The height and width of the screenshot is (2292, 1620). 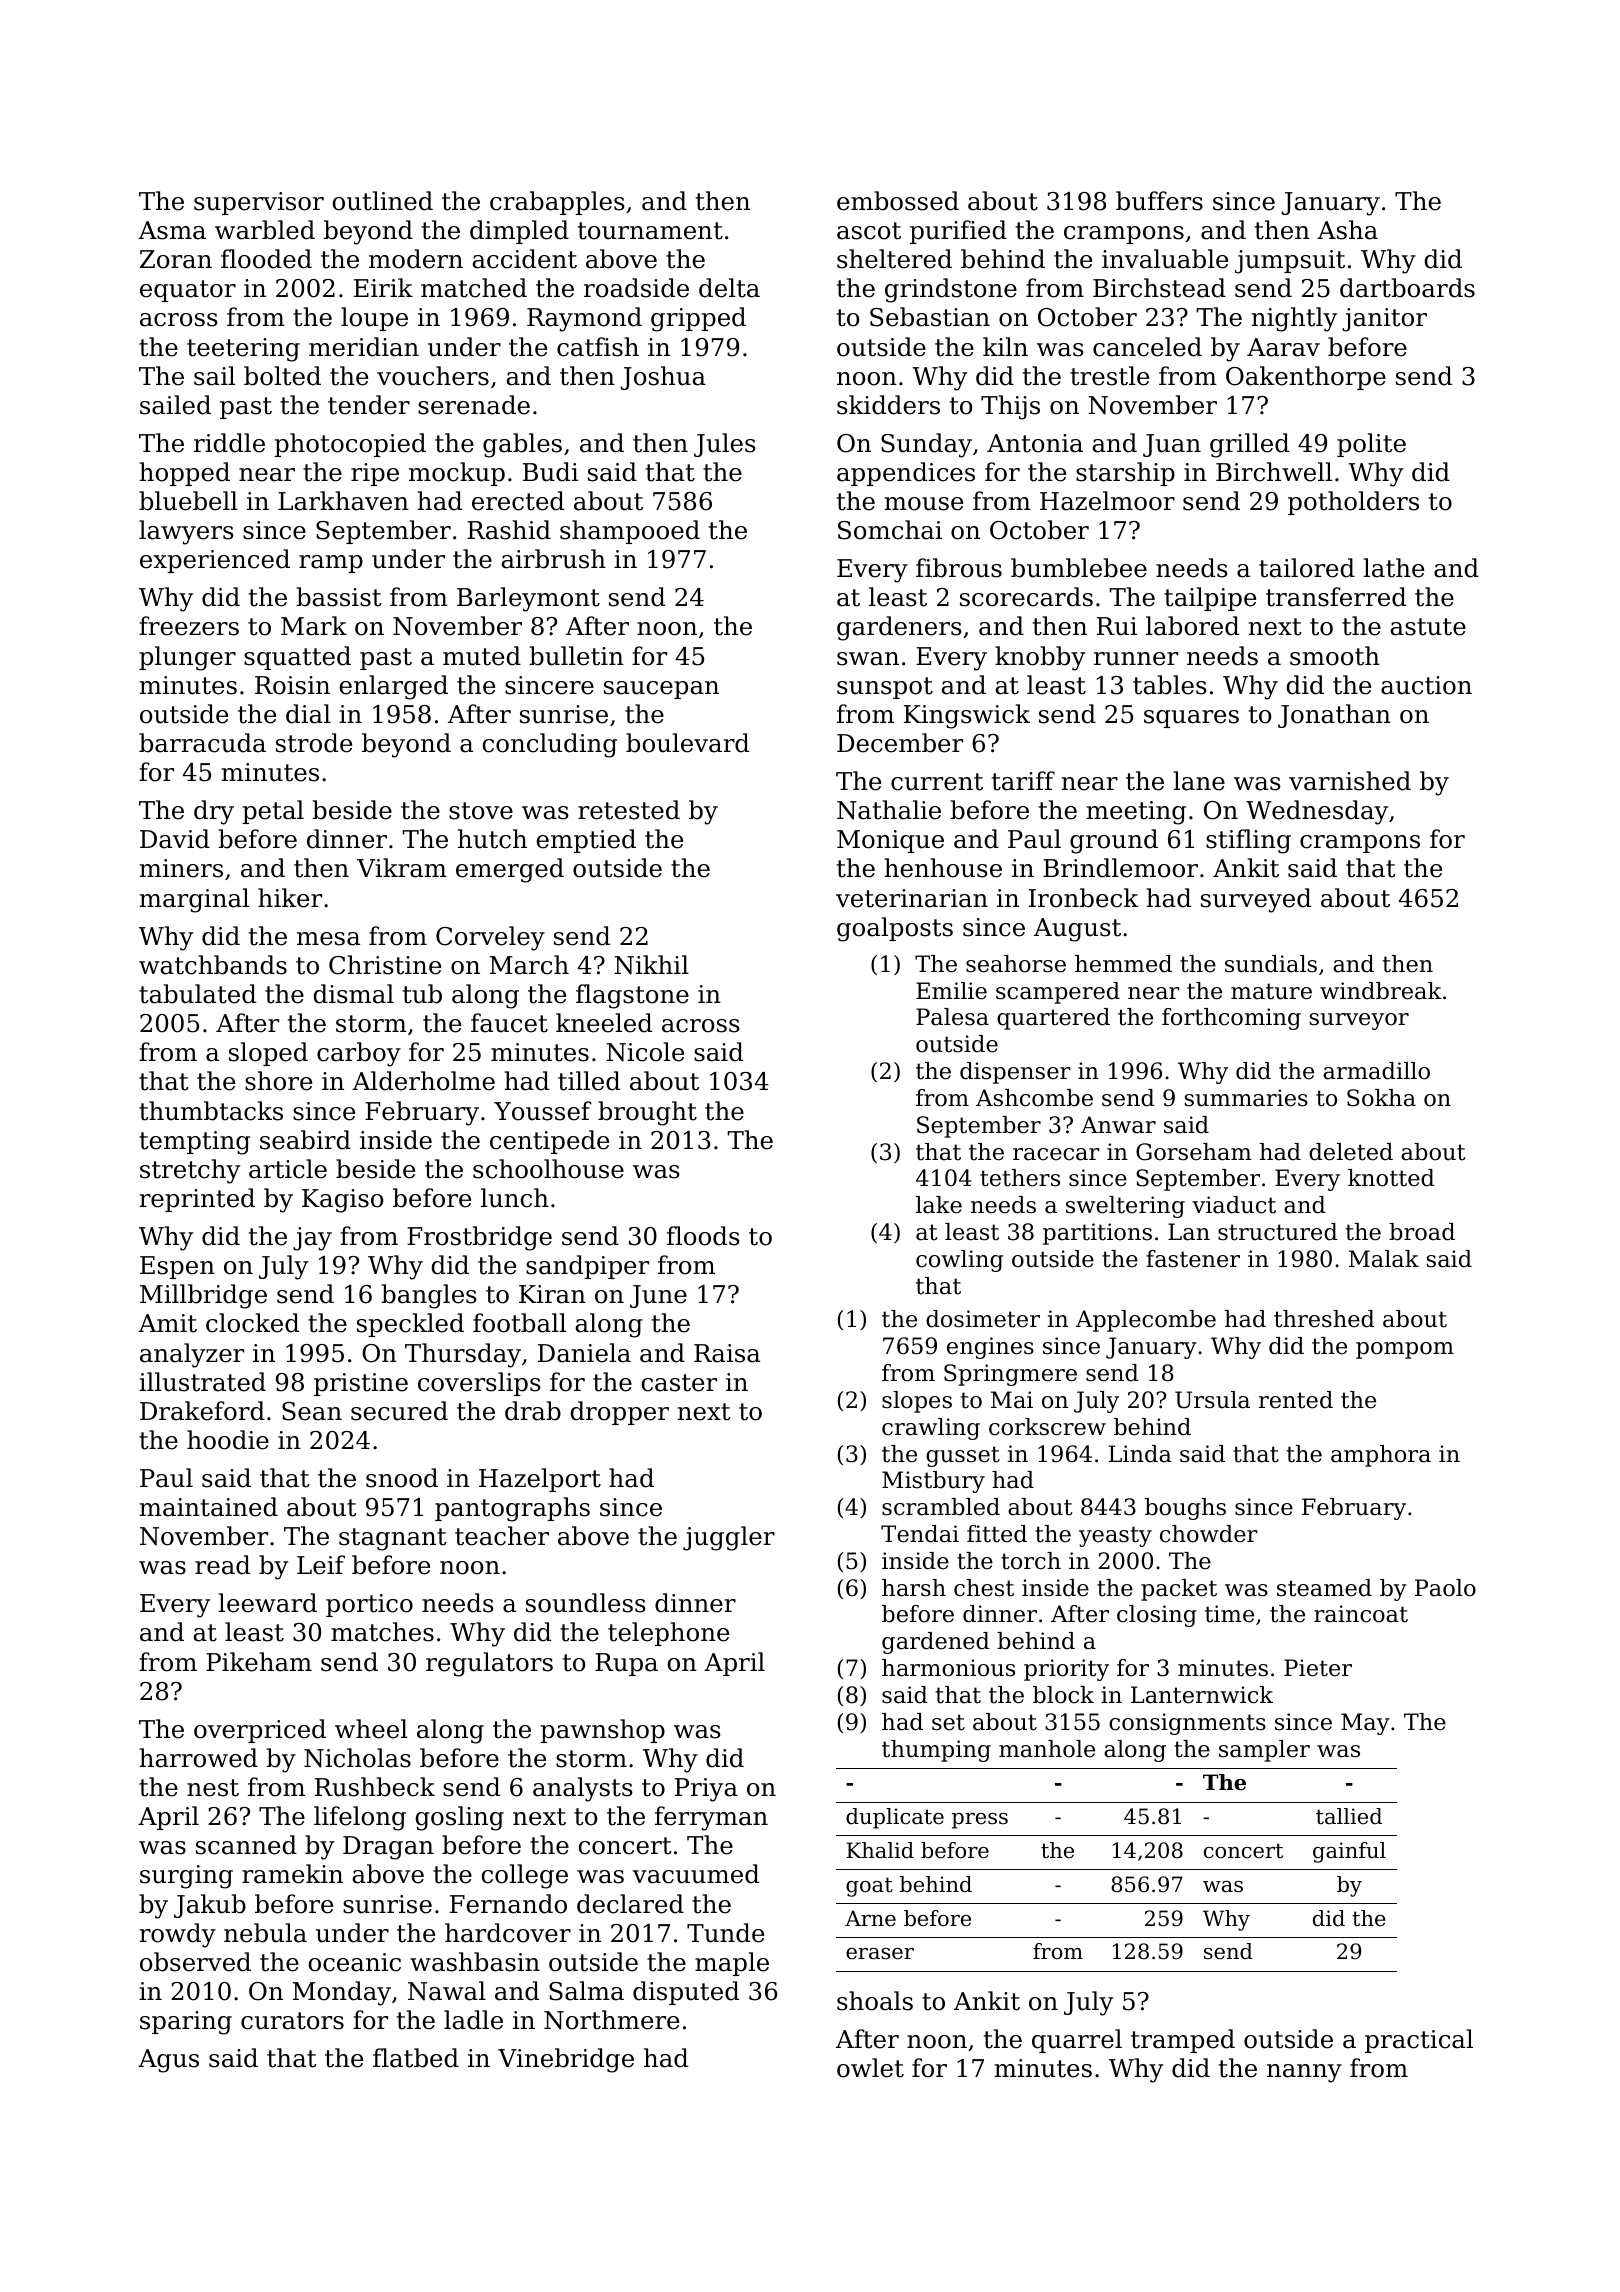 I want to click on floods, so click(x=703, y=1236).
